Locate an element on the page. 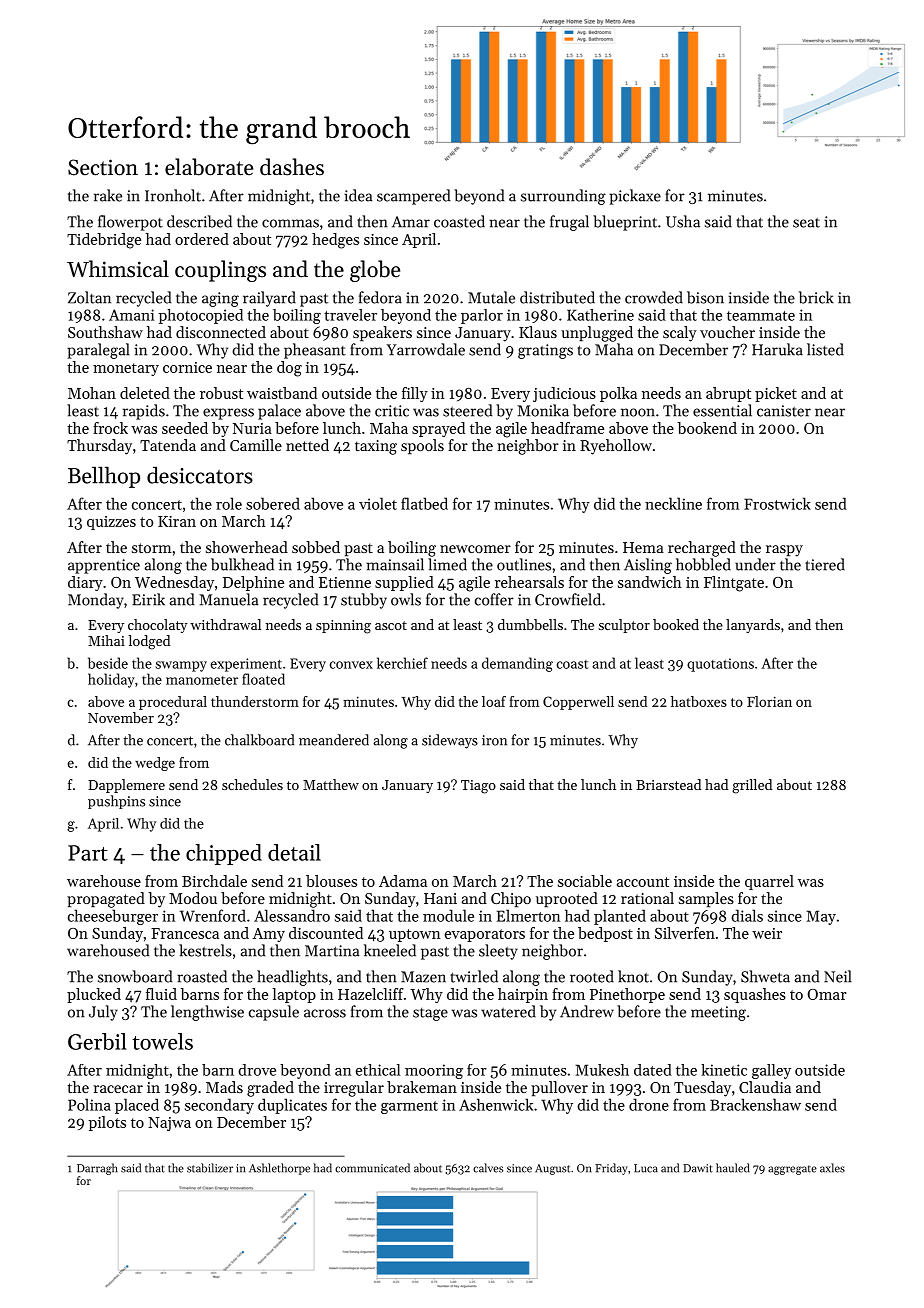 The height and width of the document is (1308, 924). Neil is located at coordinates (838, 976).
